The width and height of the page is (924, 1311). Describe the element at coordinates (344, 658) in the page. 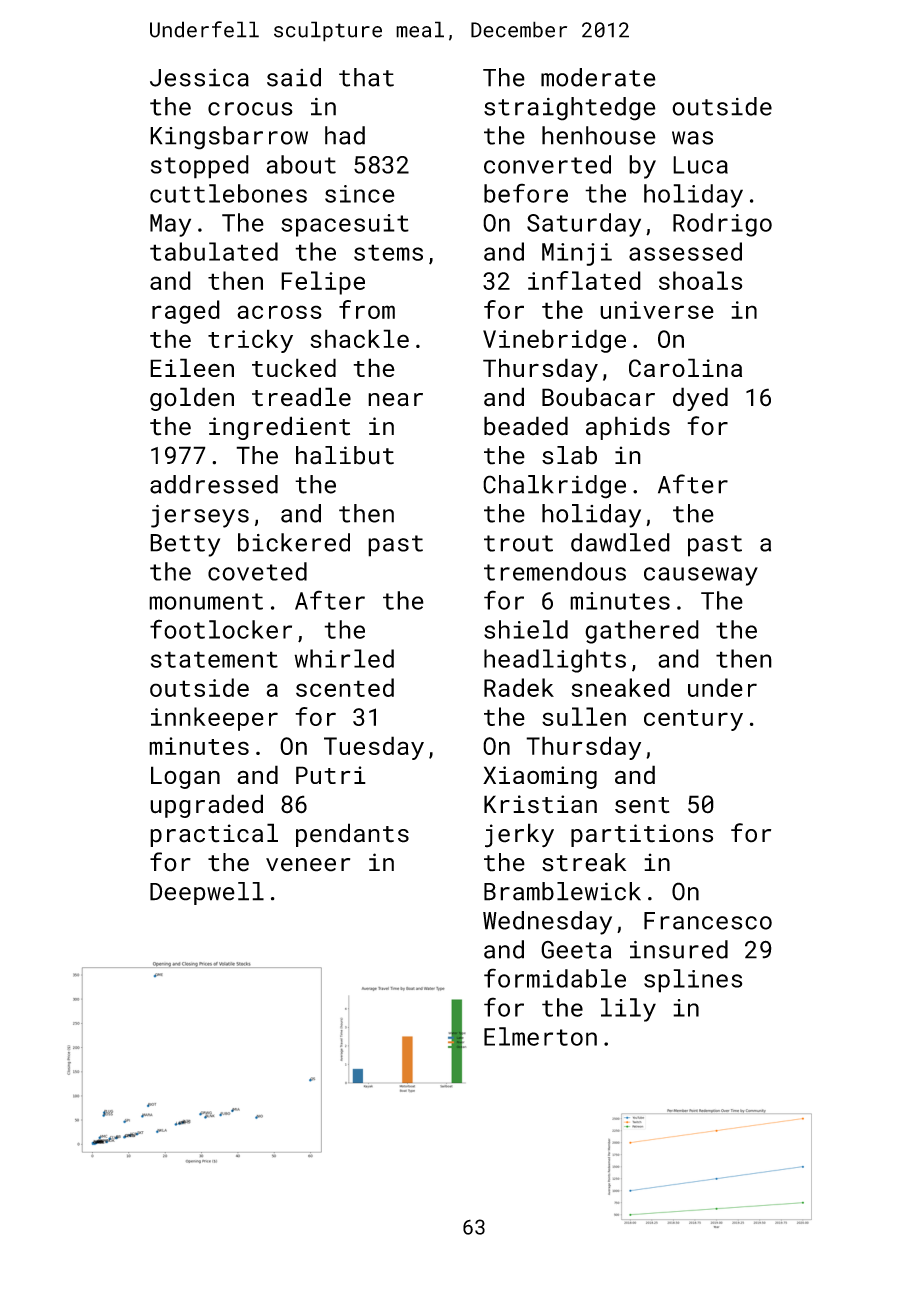

I see `whirled` at that location.
